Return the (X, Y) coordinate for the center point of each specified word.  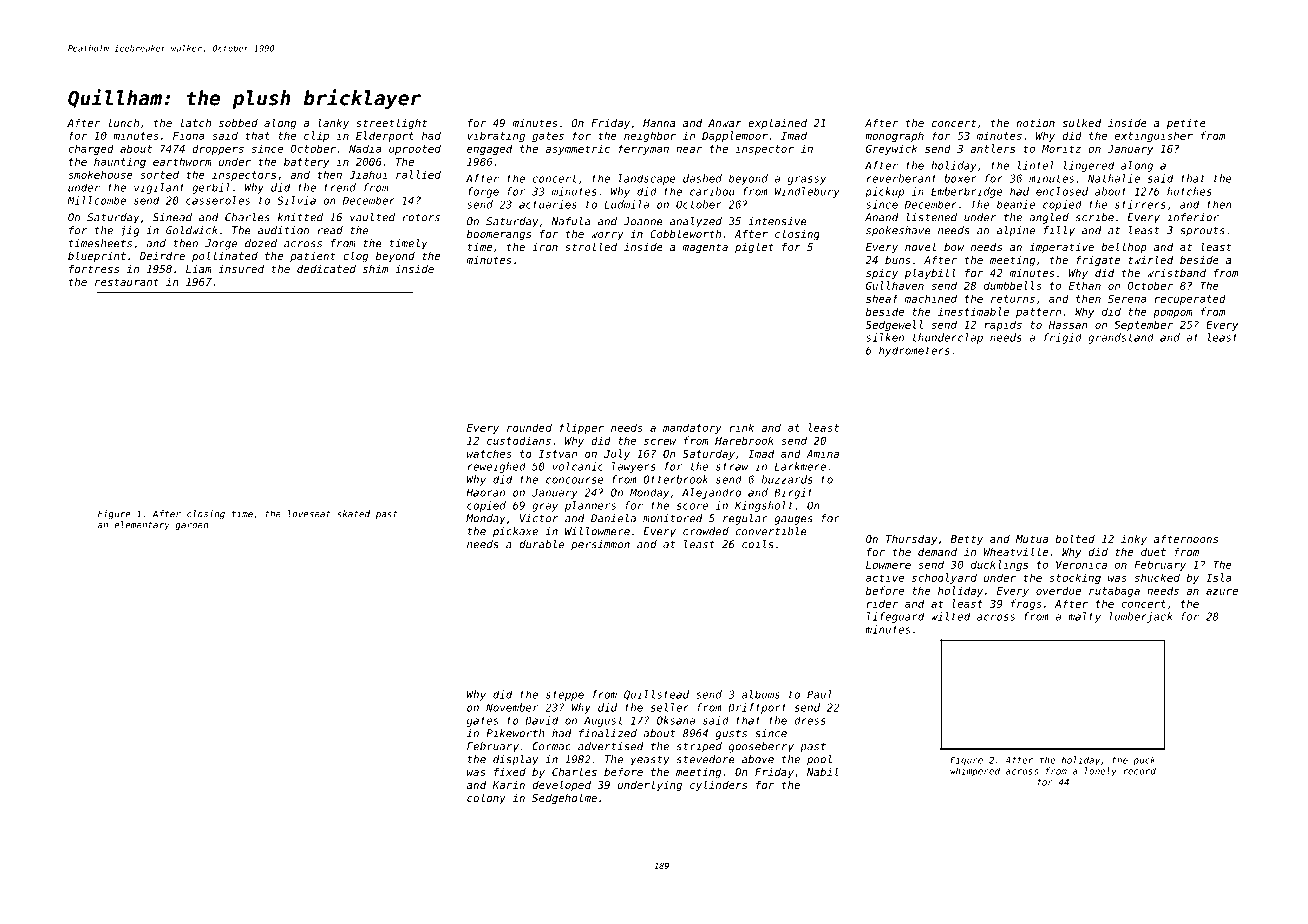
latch (196, 122)
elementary (142, 525)
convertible (771, 531)
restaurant (127, 282)
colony (486, 798)
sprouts (1202, 232)
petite (1186, 124)
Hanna (659, 123)
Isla (1218, 577)
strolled (591, 246)
